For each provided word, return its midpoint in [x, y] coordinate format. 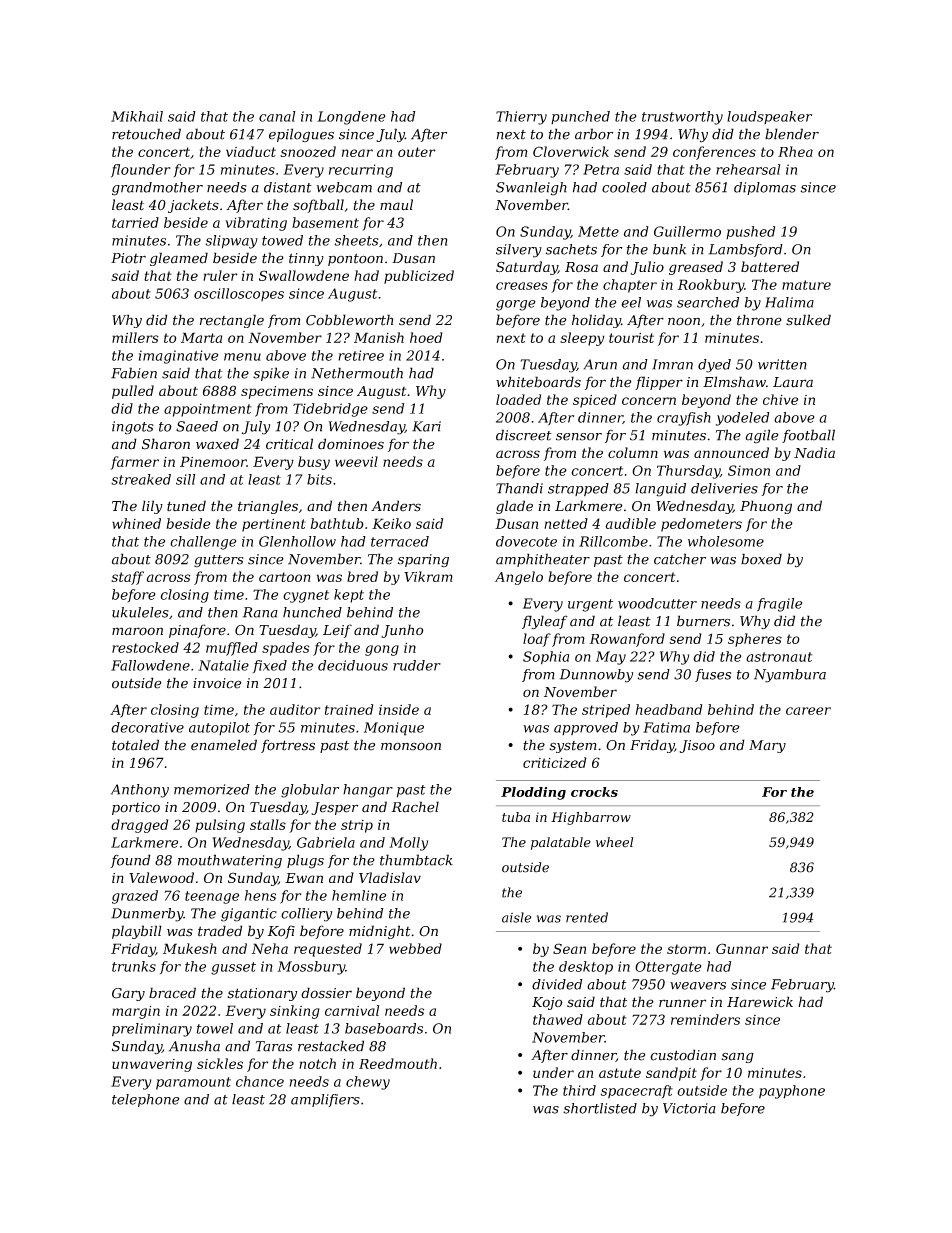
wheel [614, 842]
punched [580, 117]
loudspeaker [769, 117]
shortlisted [600, 1108]
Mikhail [137, 116]
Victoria [689, 1108]
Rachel [415, 807]
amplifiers [325, 1100]
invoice [217, 683]
